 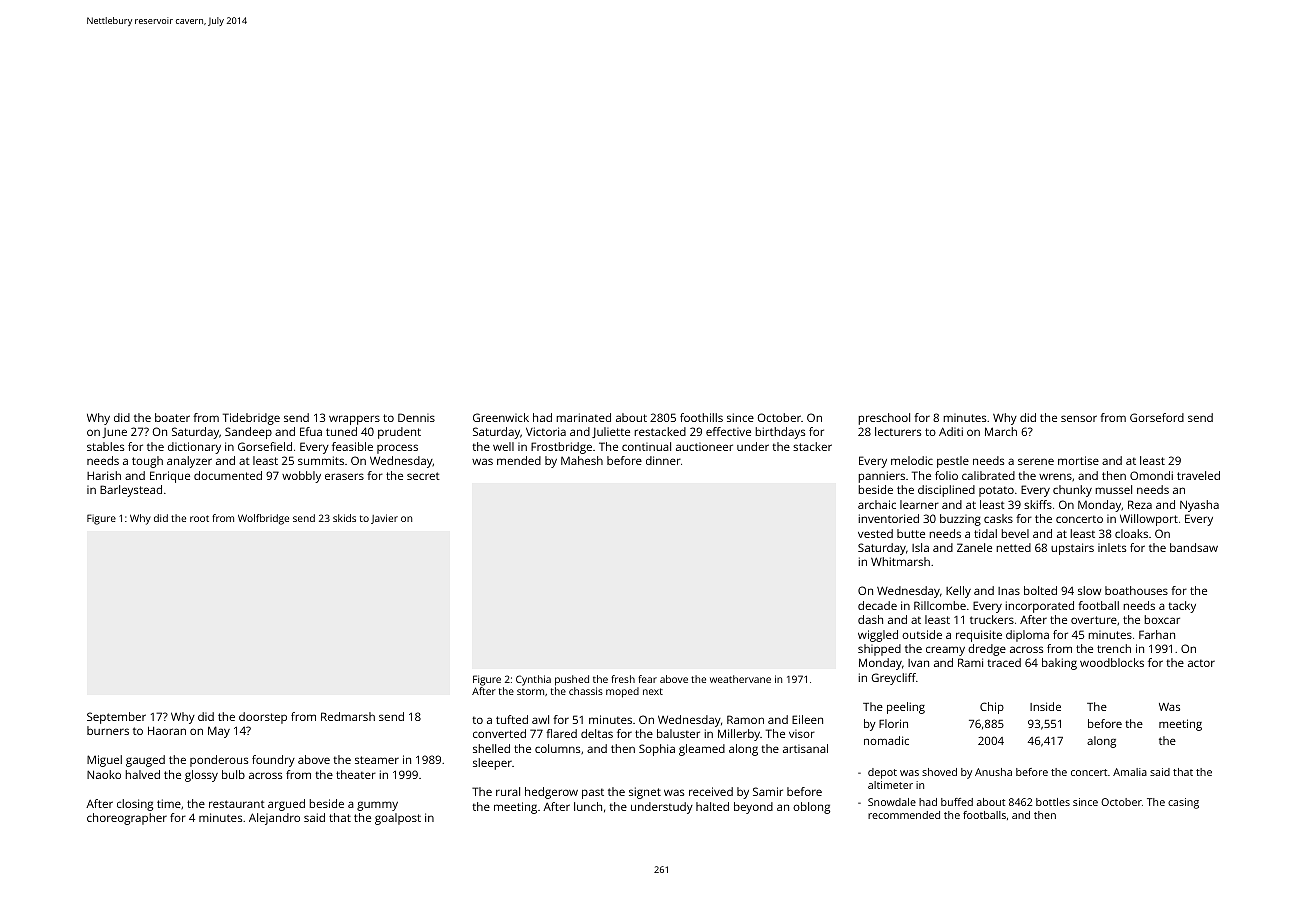 What do you see at coordinates (114, 433) in the screenshot?
I see `June` at bounding box center [114, 433].
